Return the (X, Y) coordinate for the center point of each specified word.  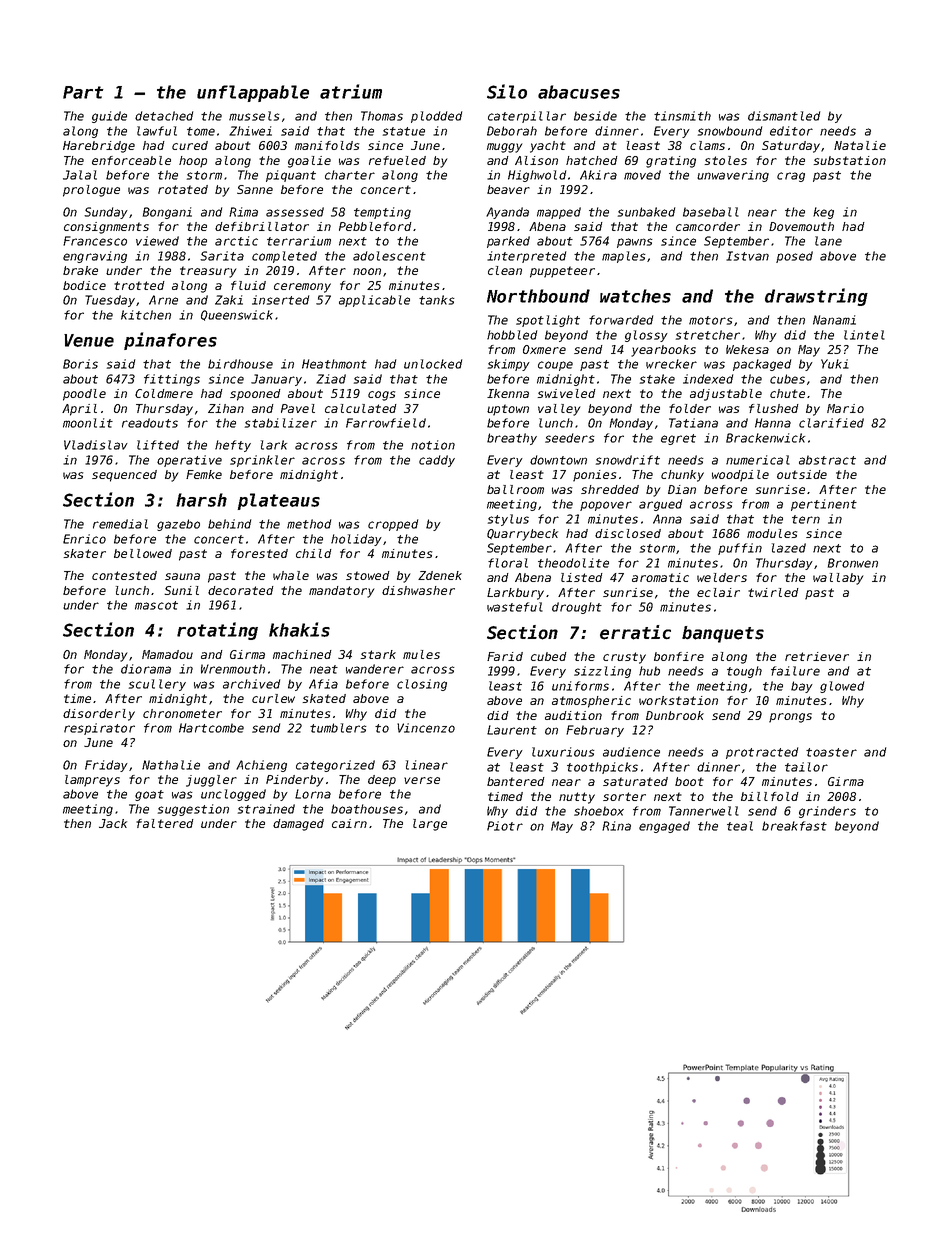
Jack (113, 823)
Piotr (505, 826)
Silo (507, 91)
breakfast (794, 826)
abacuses (579, 92)
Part (83, 92)
